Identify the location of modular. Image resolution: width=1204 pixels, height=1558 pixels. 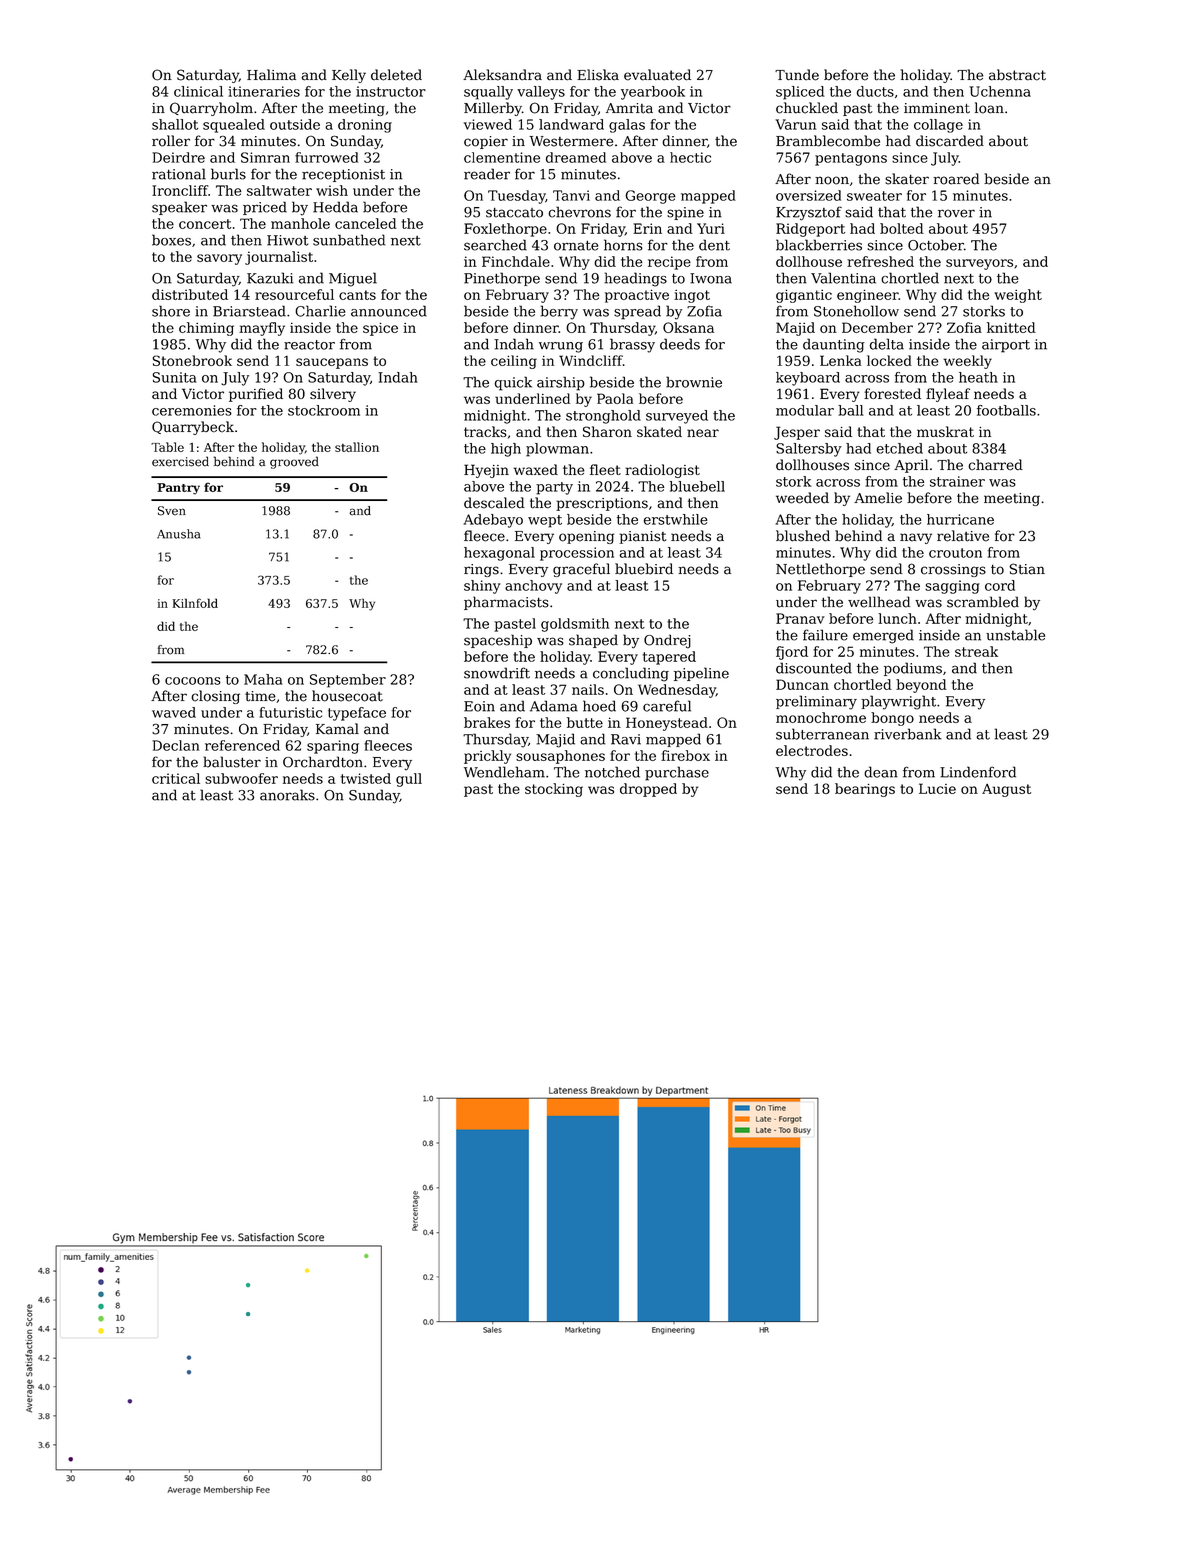
(805, 410).
